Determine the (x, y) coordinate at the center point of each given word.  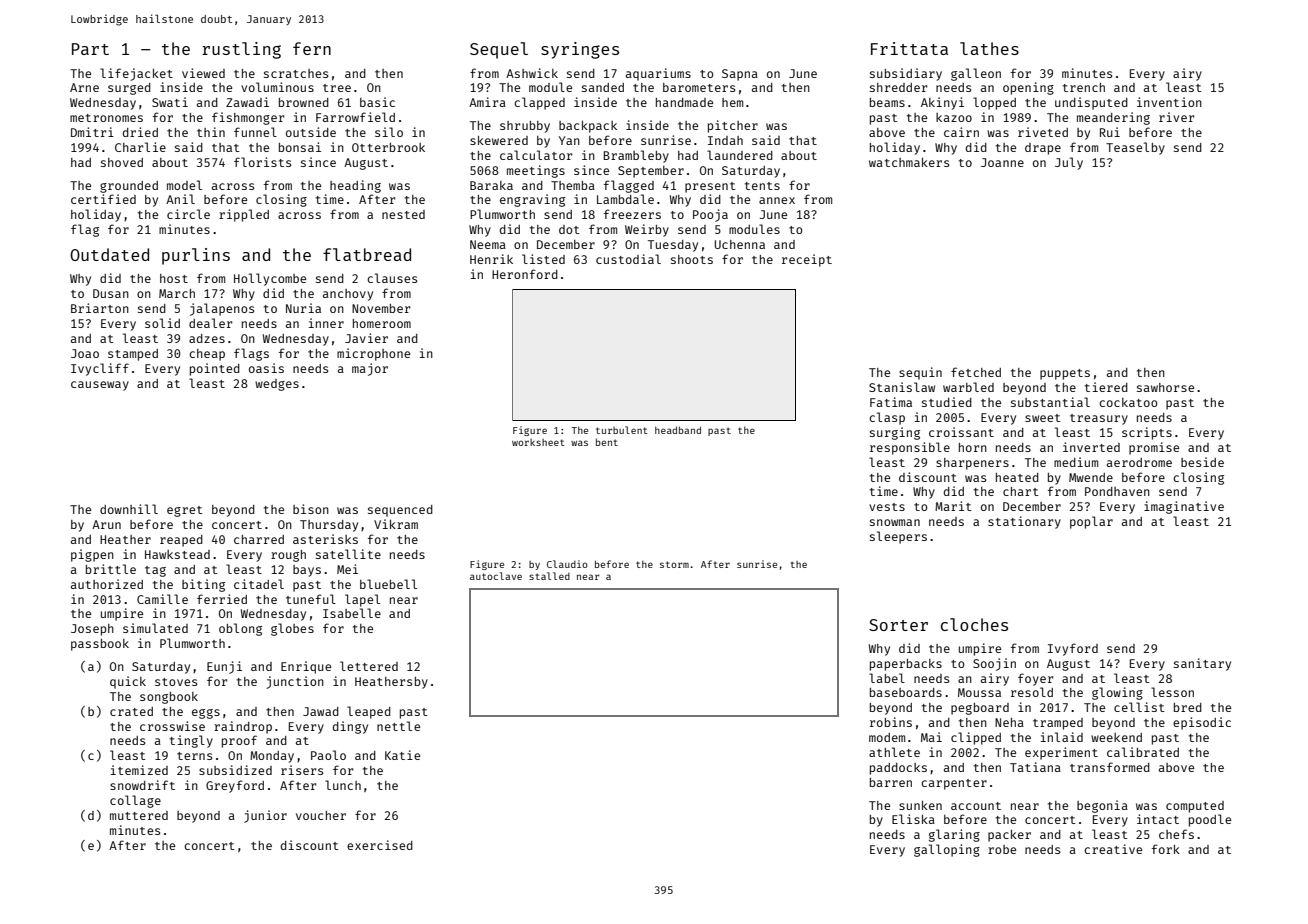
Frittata (909, 48)
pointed (215, 369)
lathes (989, 48)
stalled (549, 576)
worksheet (538, 442)
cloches (974, 624)
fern (312, 48)
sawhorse (1165, 387)
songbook (169, 698)
